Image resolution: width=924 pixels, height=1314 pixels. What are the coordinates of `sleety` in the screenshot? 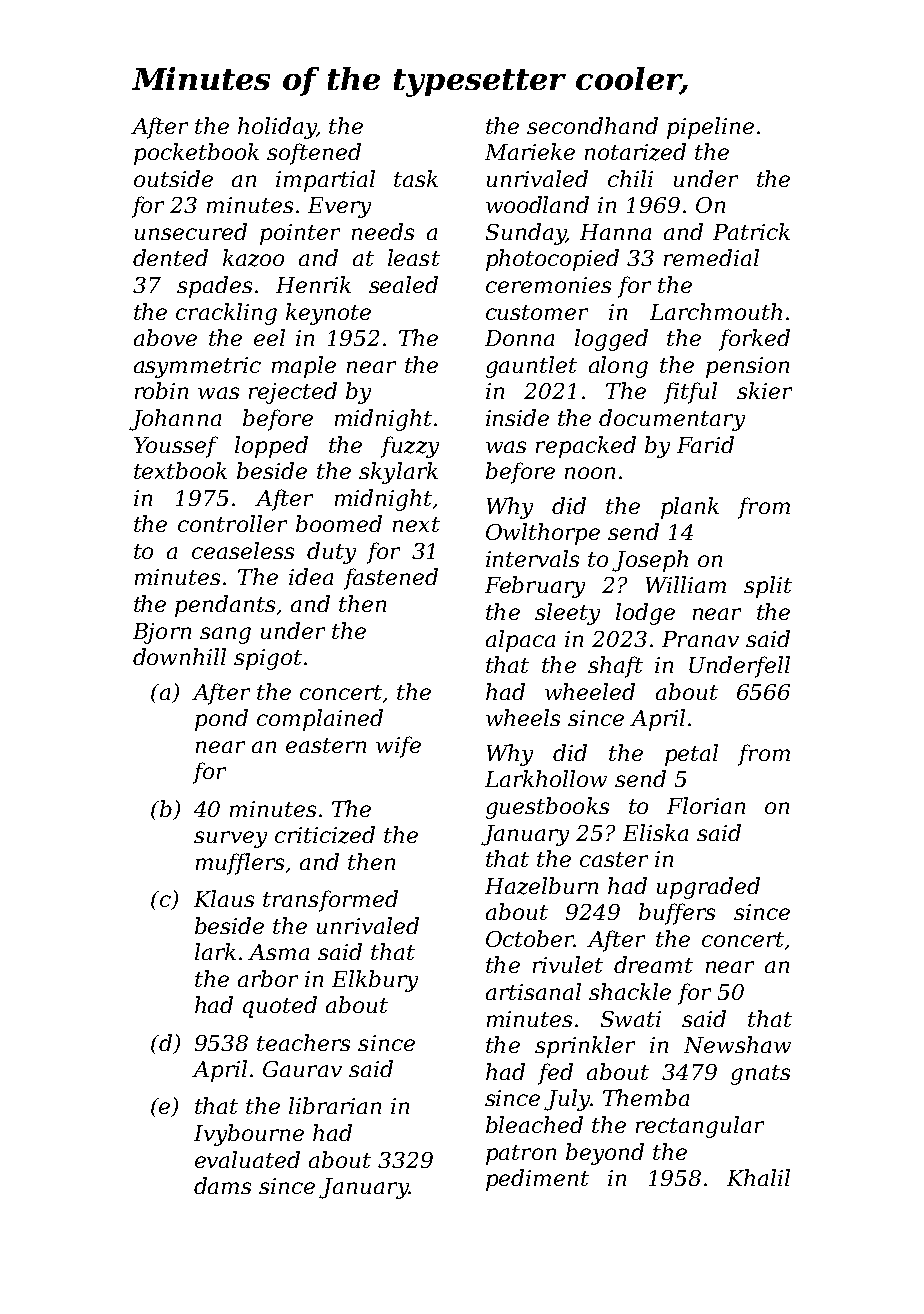 It's located at (567, 614).
